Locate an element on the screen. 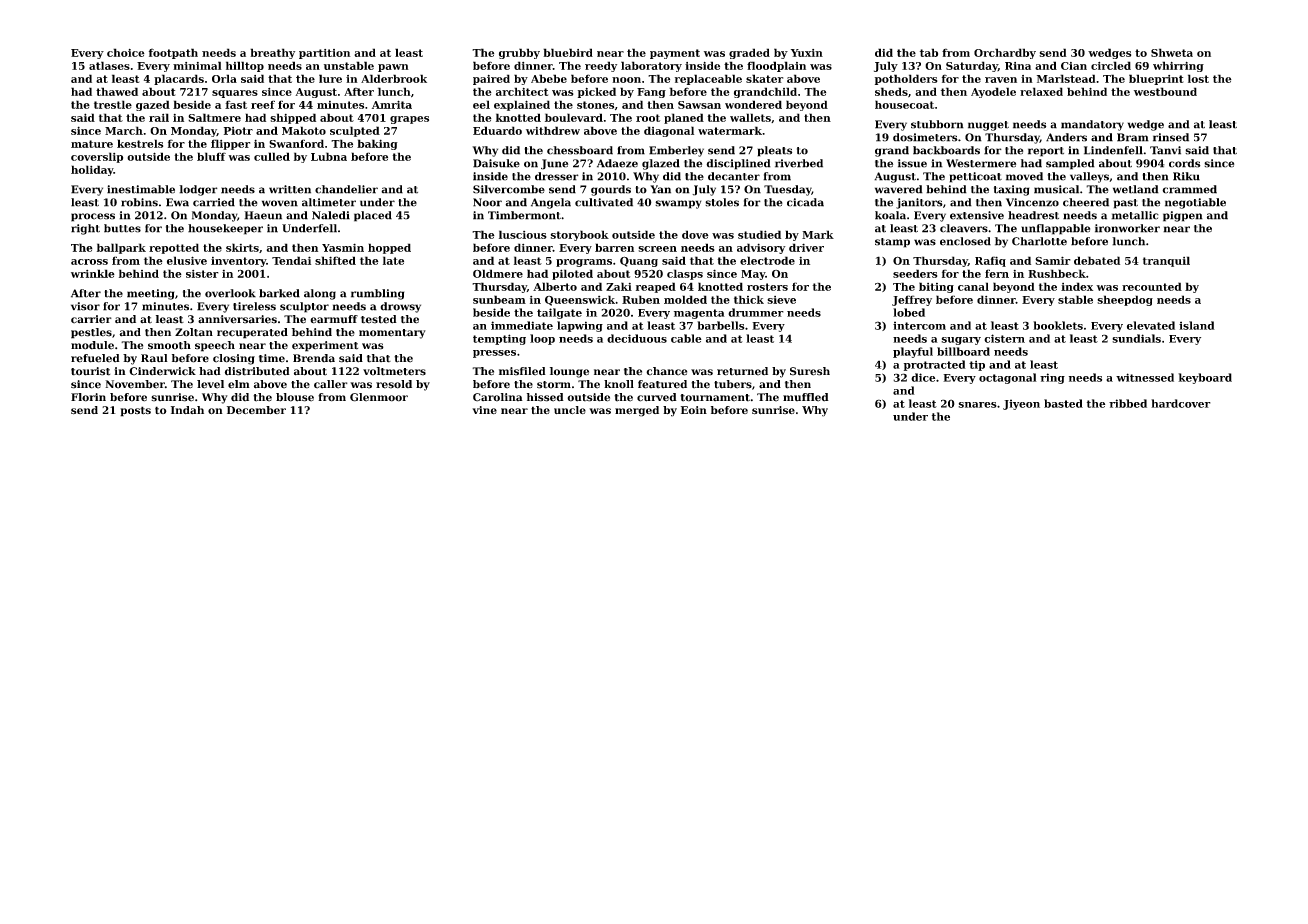  choice is located at coordinates (126, 52).
